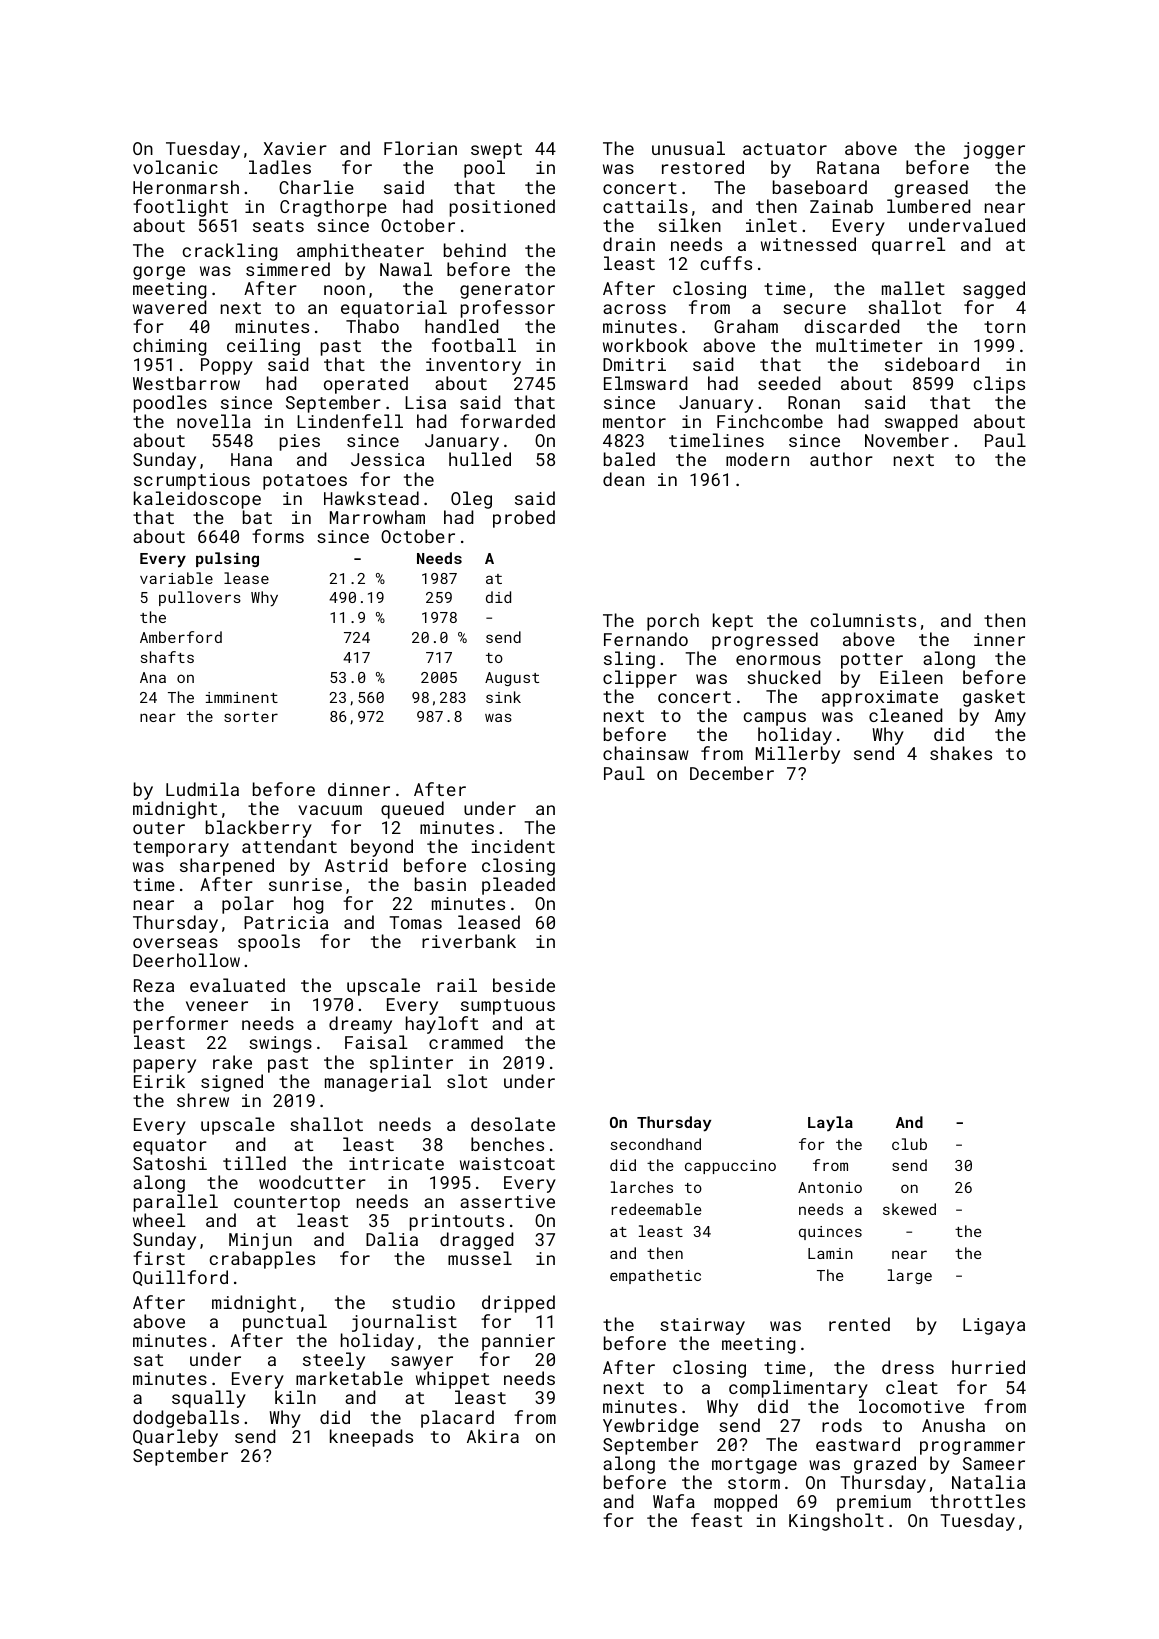 This document has height=1639, width=1159. What do you see at coordinates (334, 1361) in the document?
I see `steely` at bounding box center [334, 1361].
